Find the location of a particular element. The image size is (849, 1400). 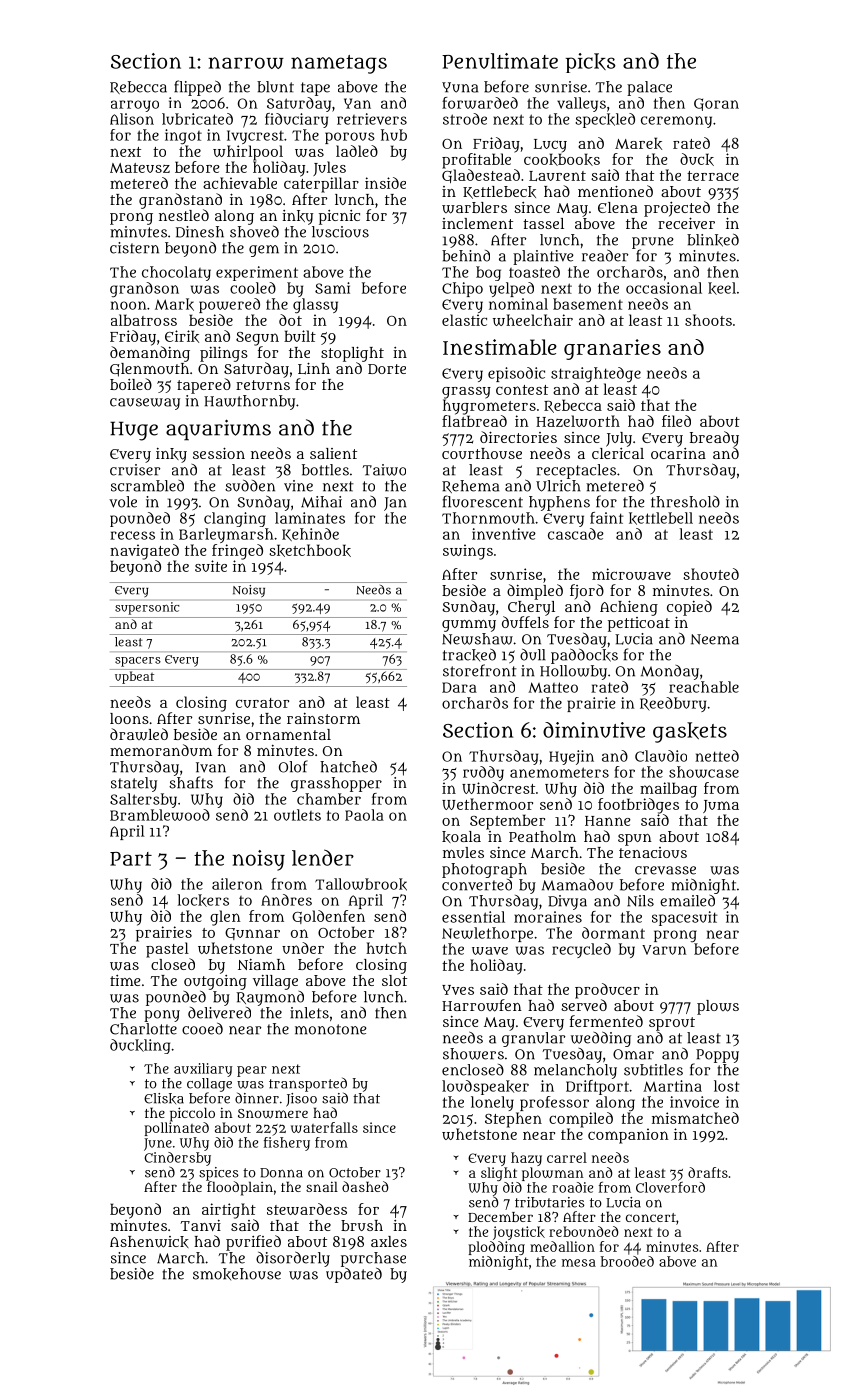

Mark is located at coordinates (174, 304).
